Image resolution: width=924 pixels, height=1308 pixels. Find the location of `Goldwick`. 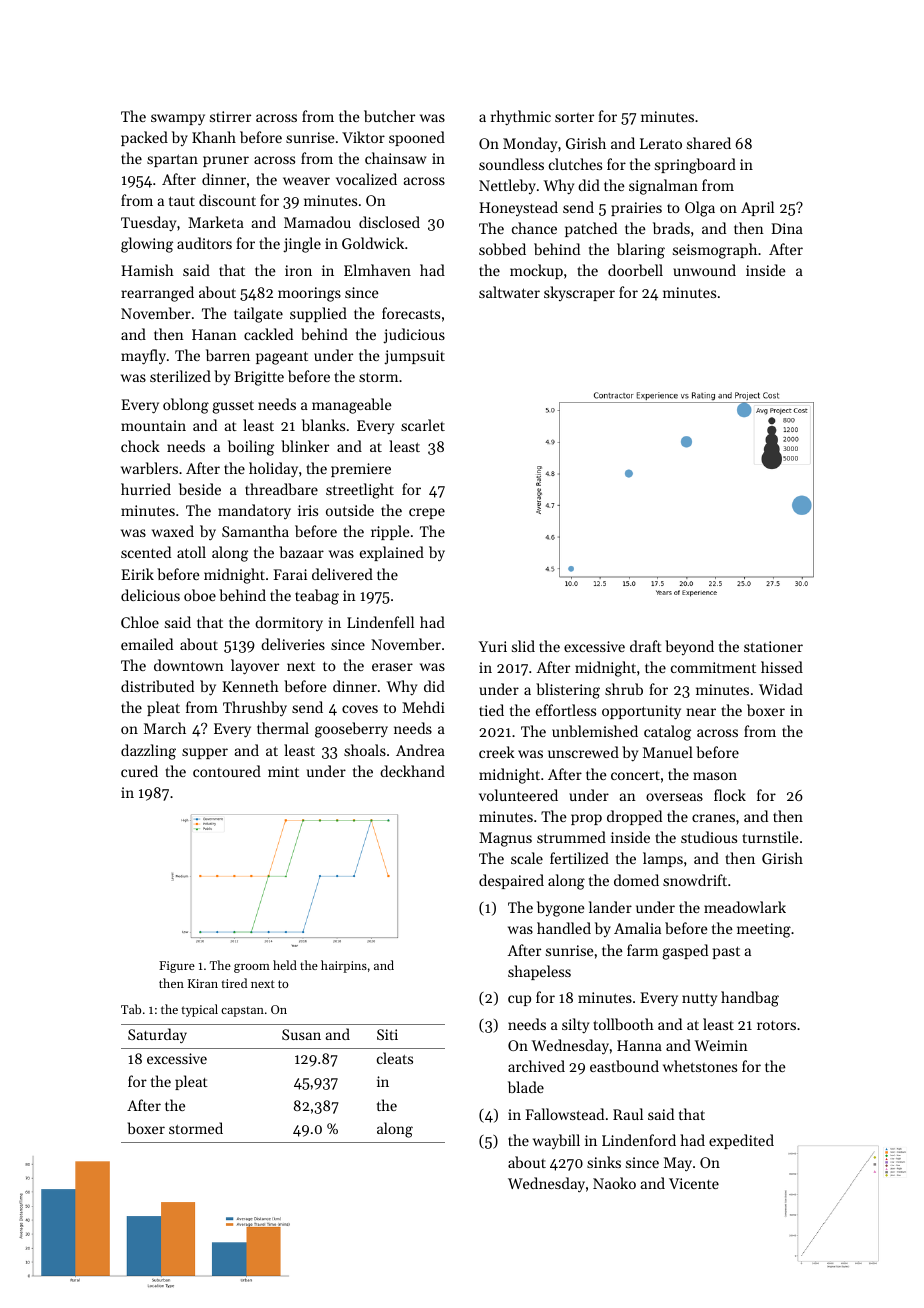

Goldwick is located at coordinates (373, 243).
